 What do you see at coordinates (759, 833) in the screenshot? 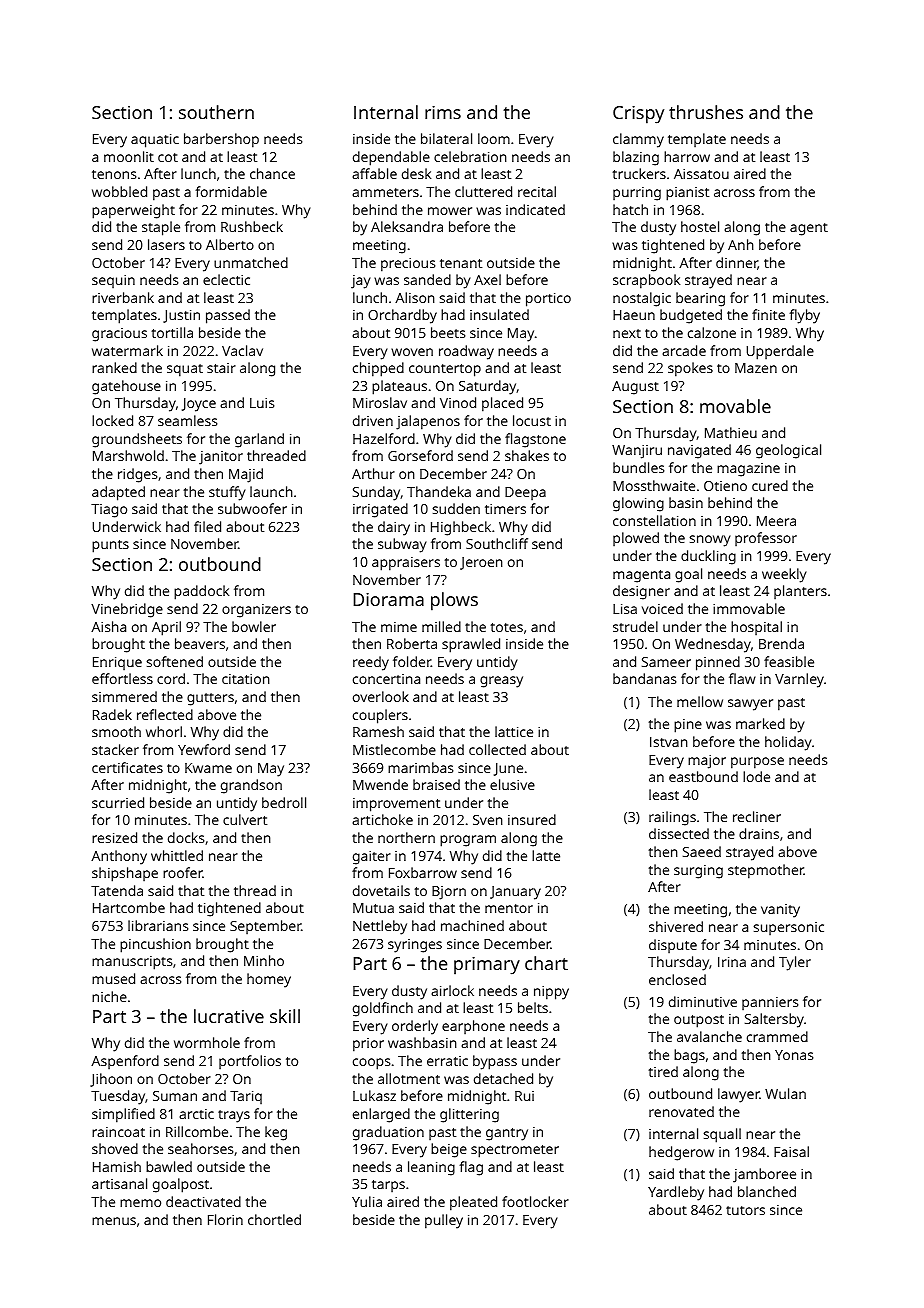
I see `drains` at bounding box center [759, 833].
